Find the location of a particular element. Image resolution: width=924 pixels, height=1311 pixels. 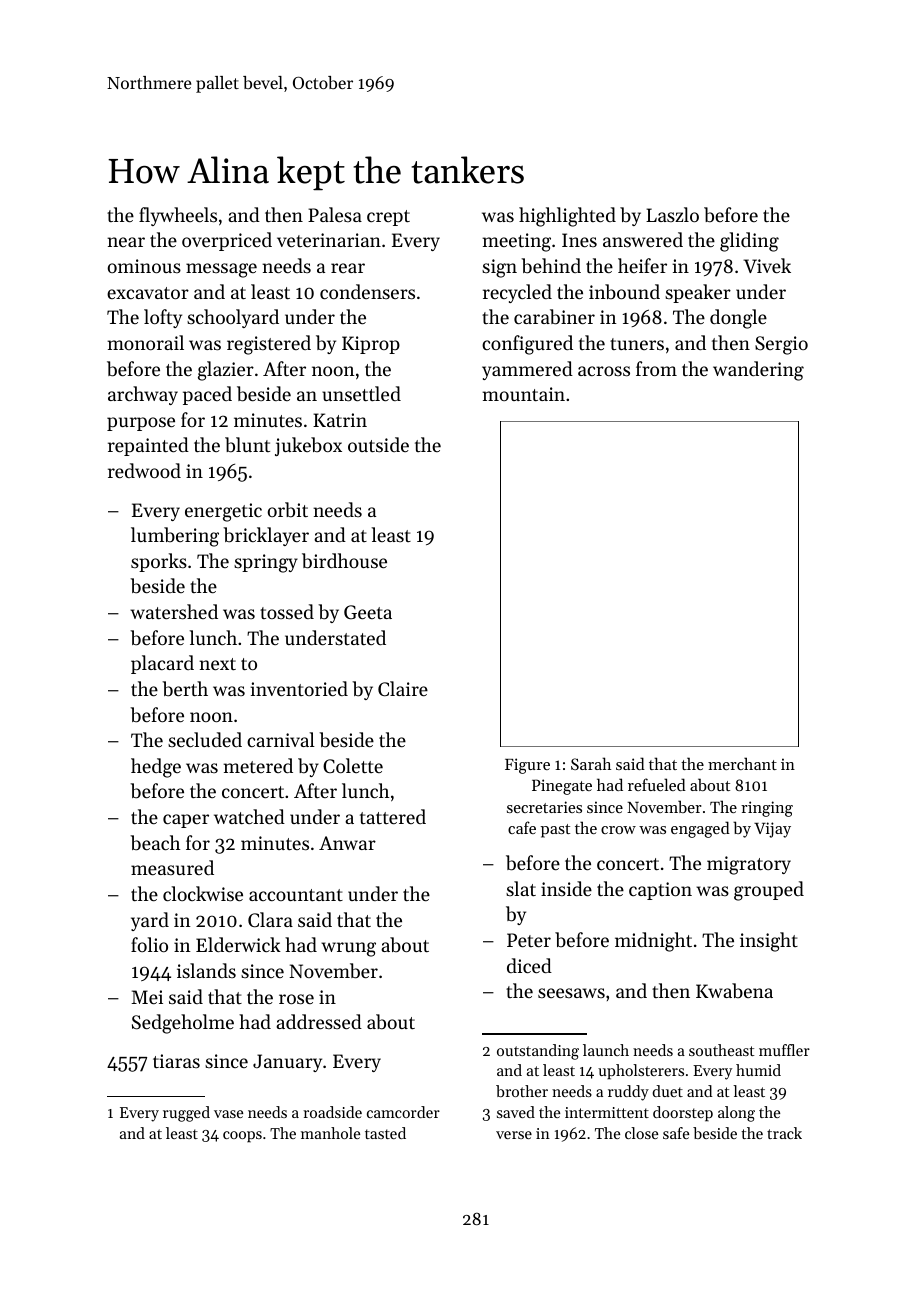

Geeta is located at coordinates (368, 612).
